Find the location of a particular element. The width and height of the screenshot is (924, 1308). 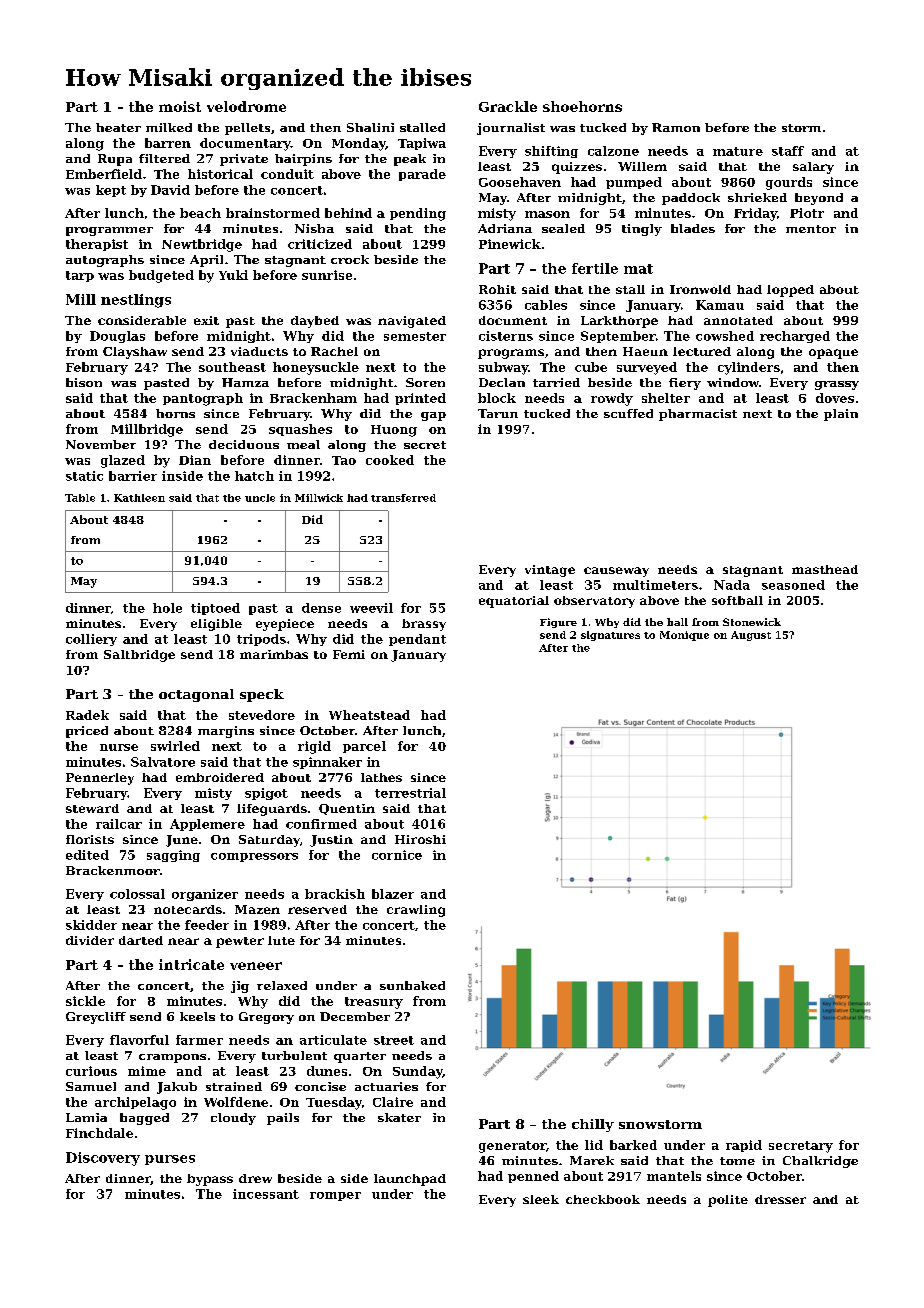

rapid is located at coordinates (744, 1146).
